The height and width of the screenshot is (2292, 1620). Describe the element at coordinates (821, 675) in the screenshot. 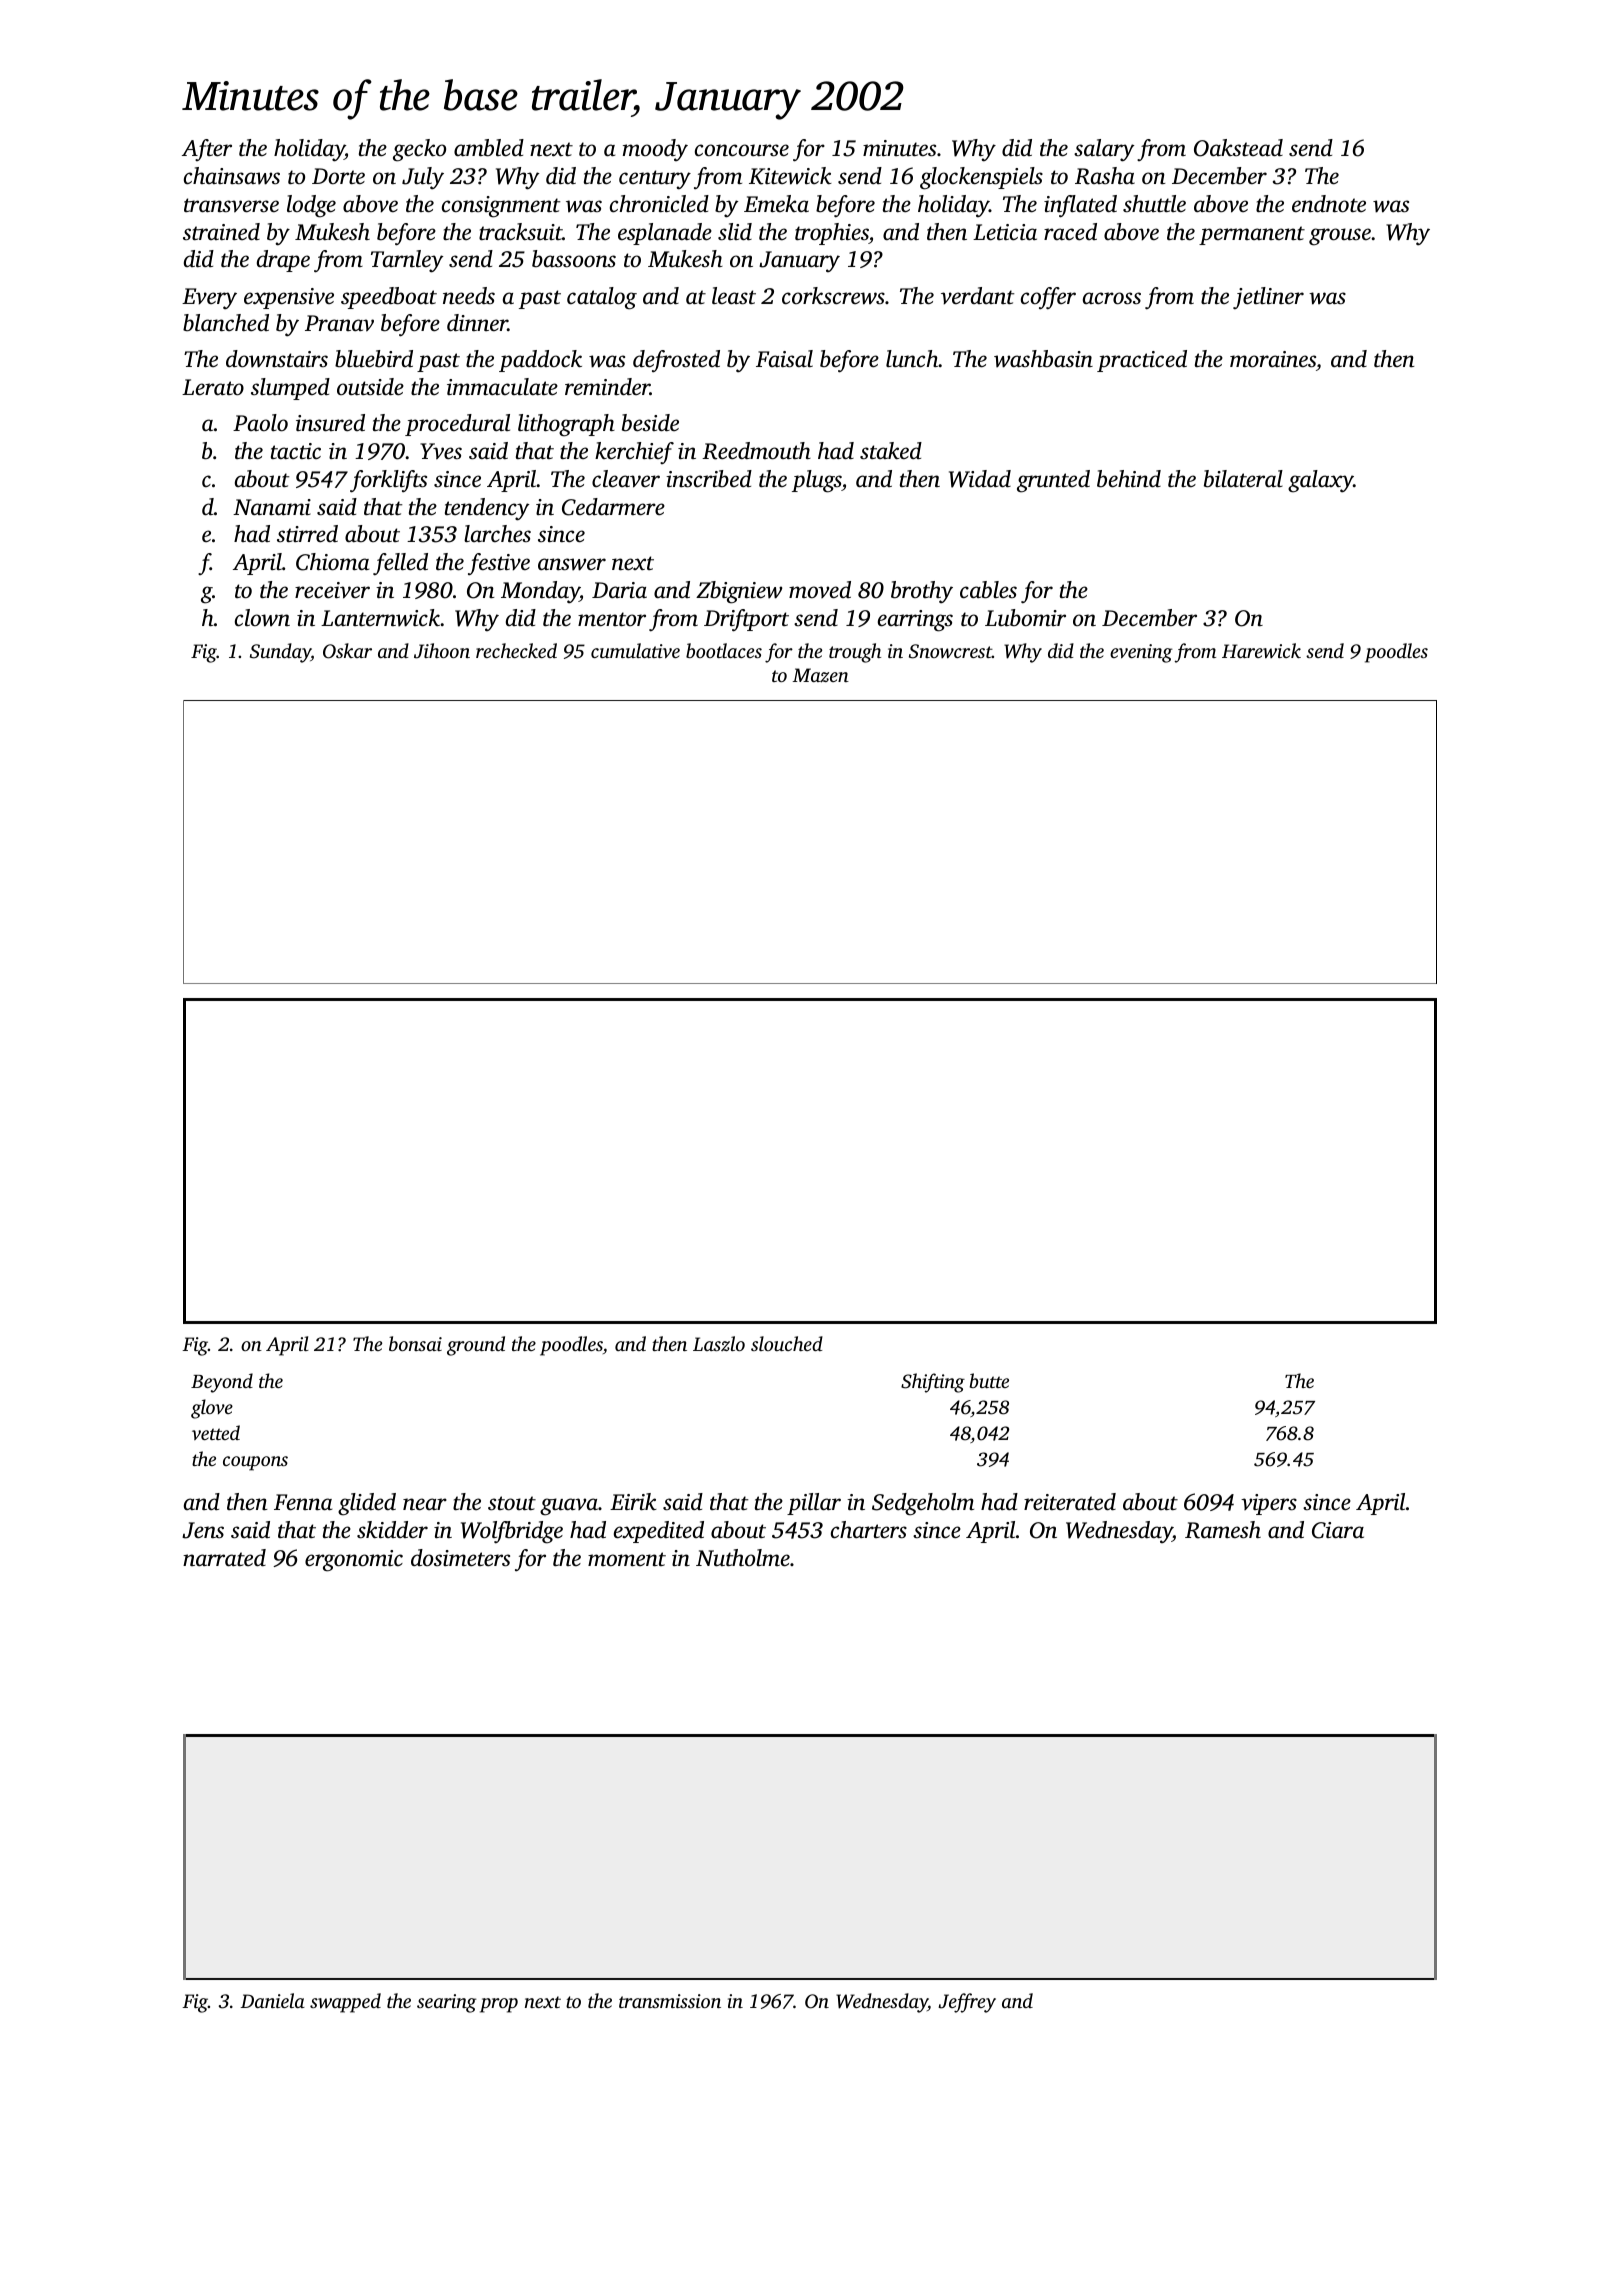

I see `Mazen` at that location.
